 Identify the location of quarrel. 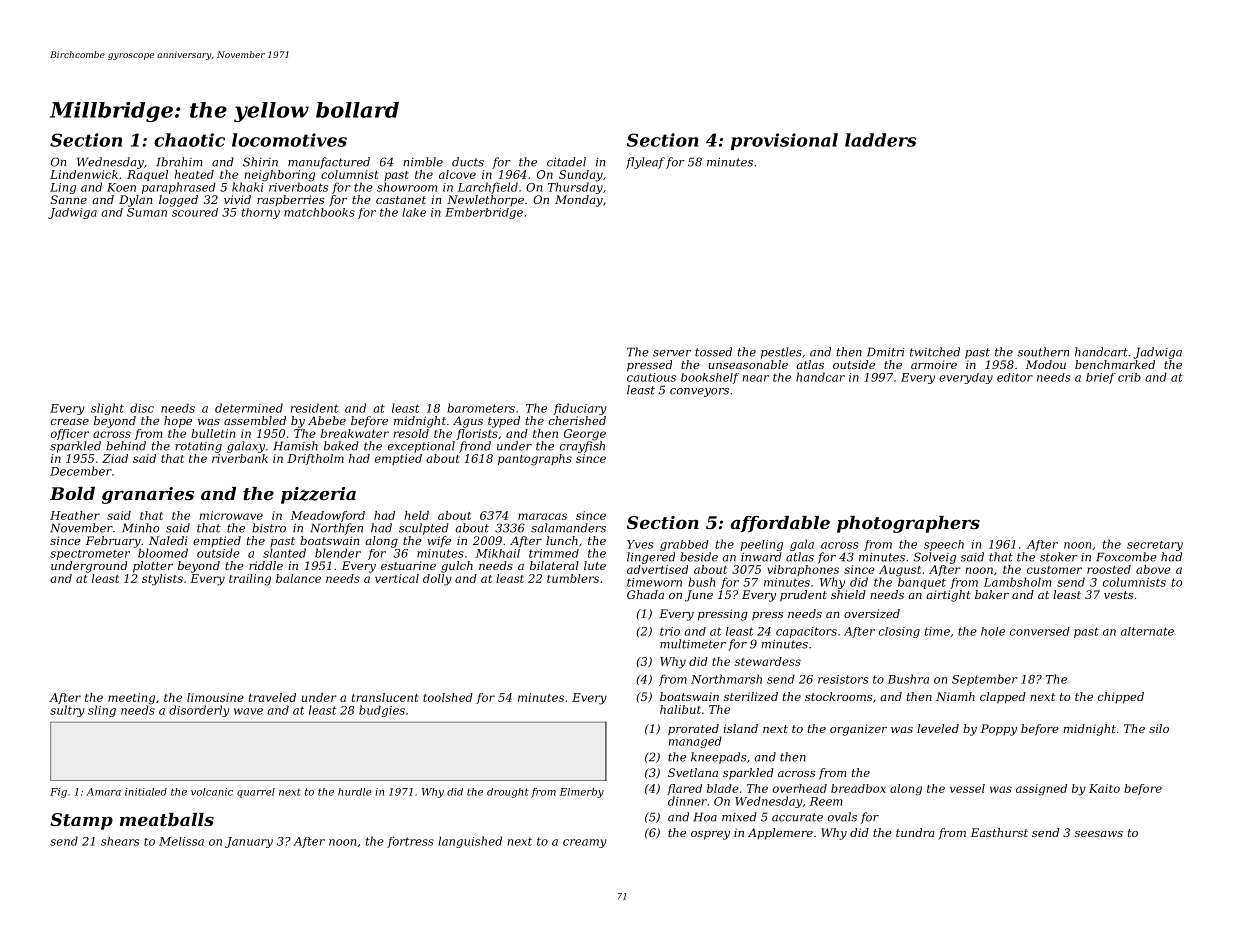
(256, 793).
